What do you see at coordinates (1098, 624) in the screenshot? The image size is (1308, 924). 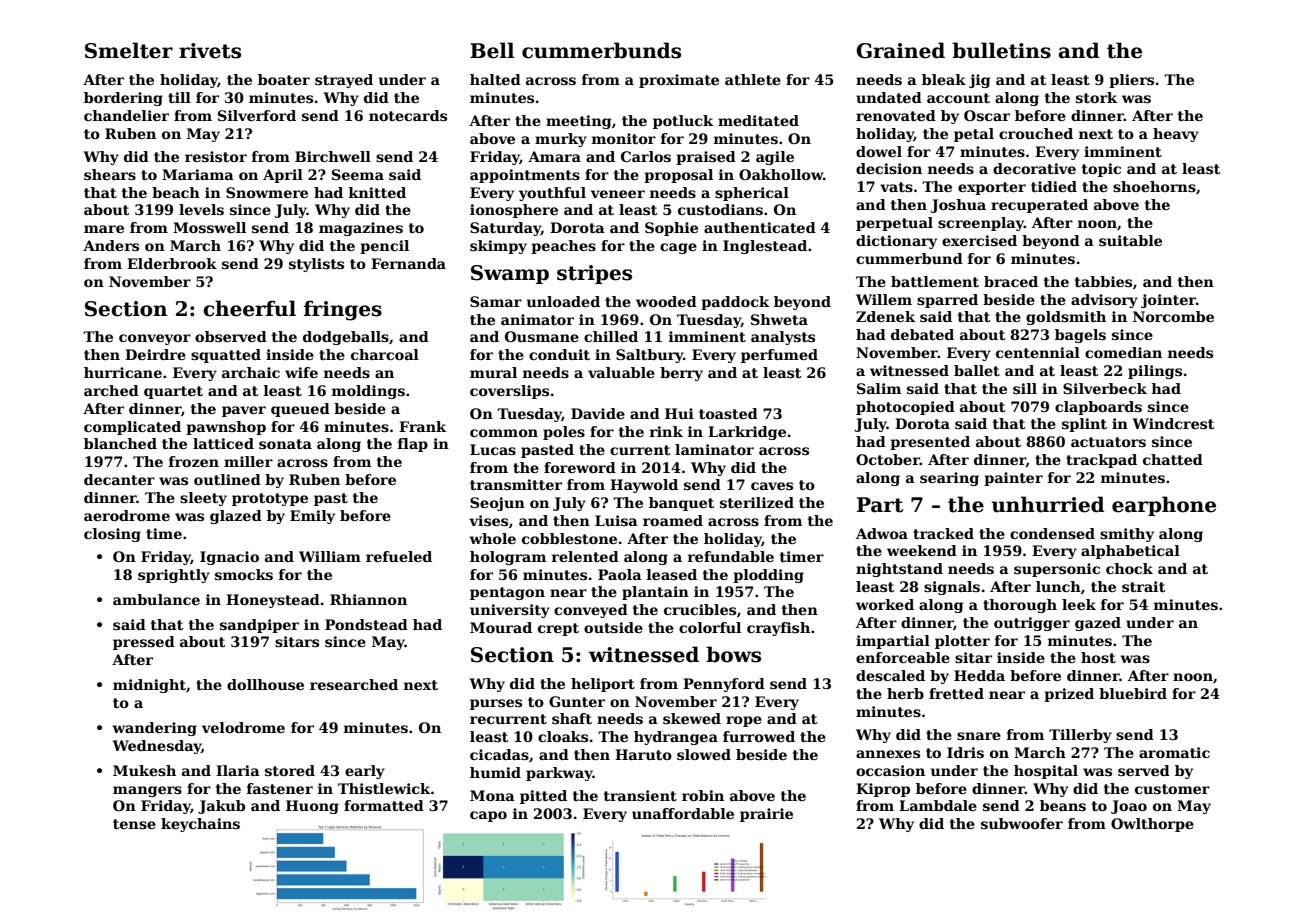 I see `gazed` at bounding box center [1098, 624].
